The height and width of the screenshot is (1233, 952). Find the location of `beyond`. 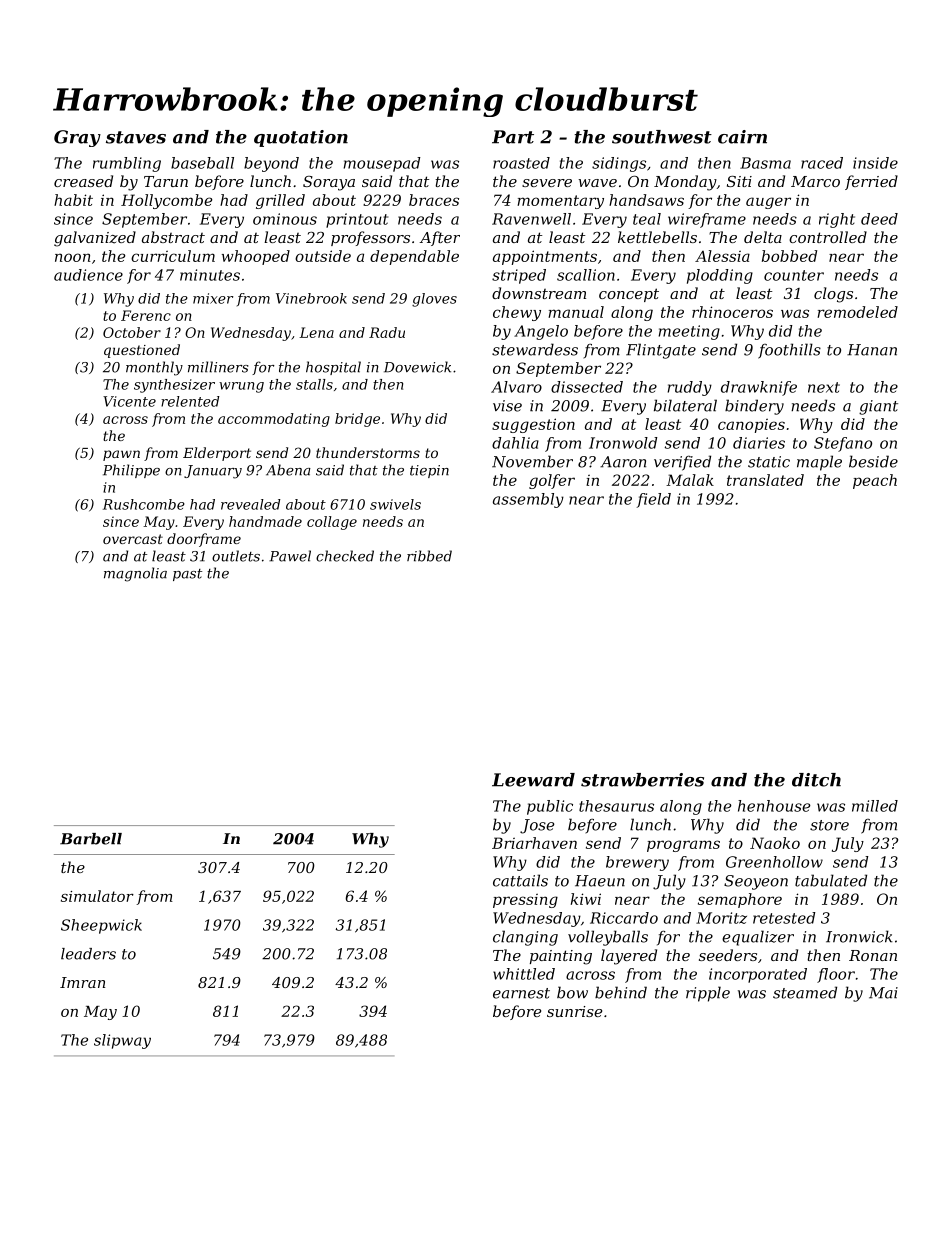

beyond is located at coordinates (271, 164).
